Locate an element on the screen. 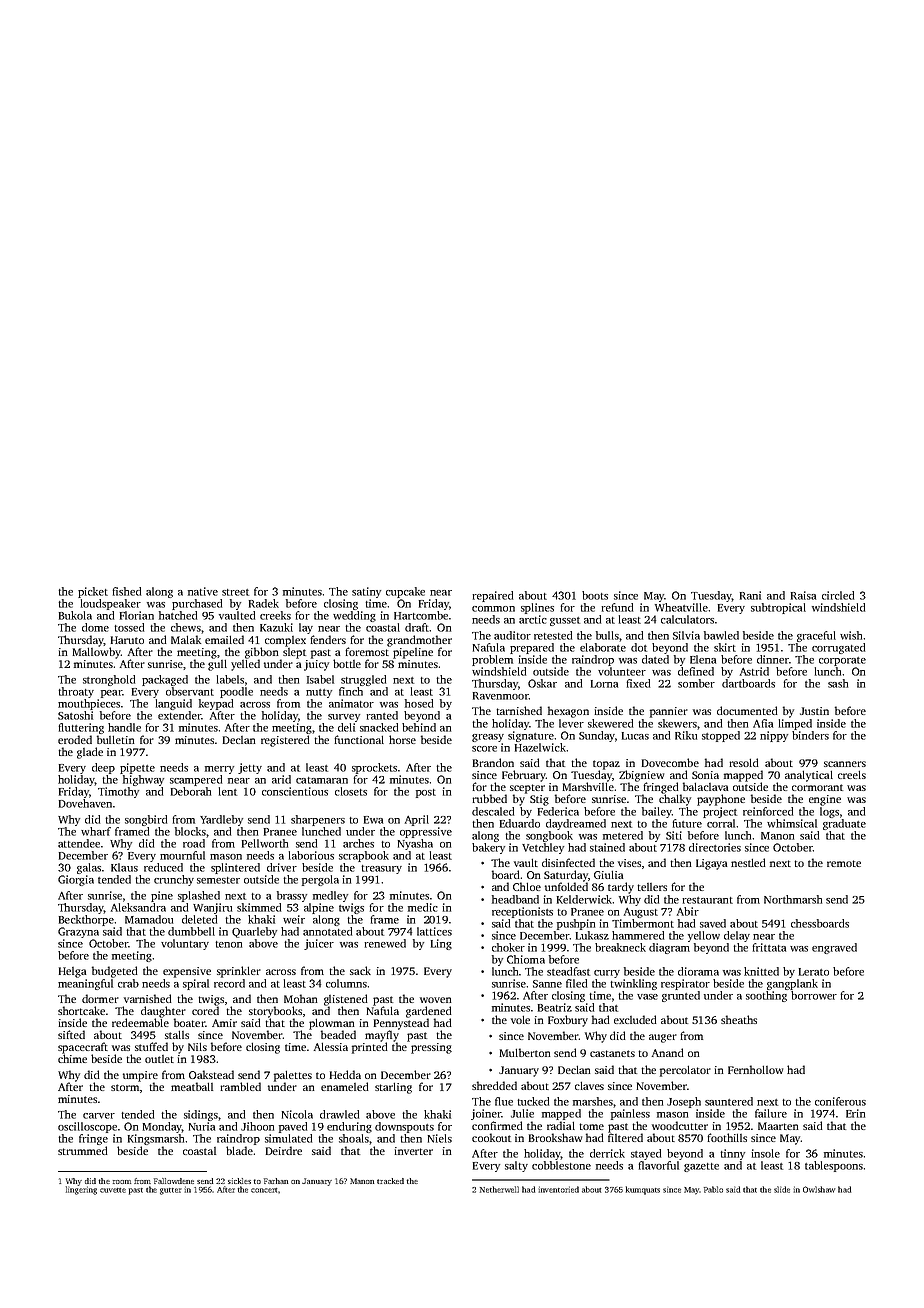  Eduardo is located at coordinates (520, 823).
